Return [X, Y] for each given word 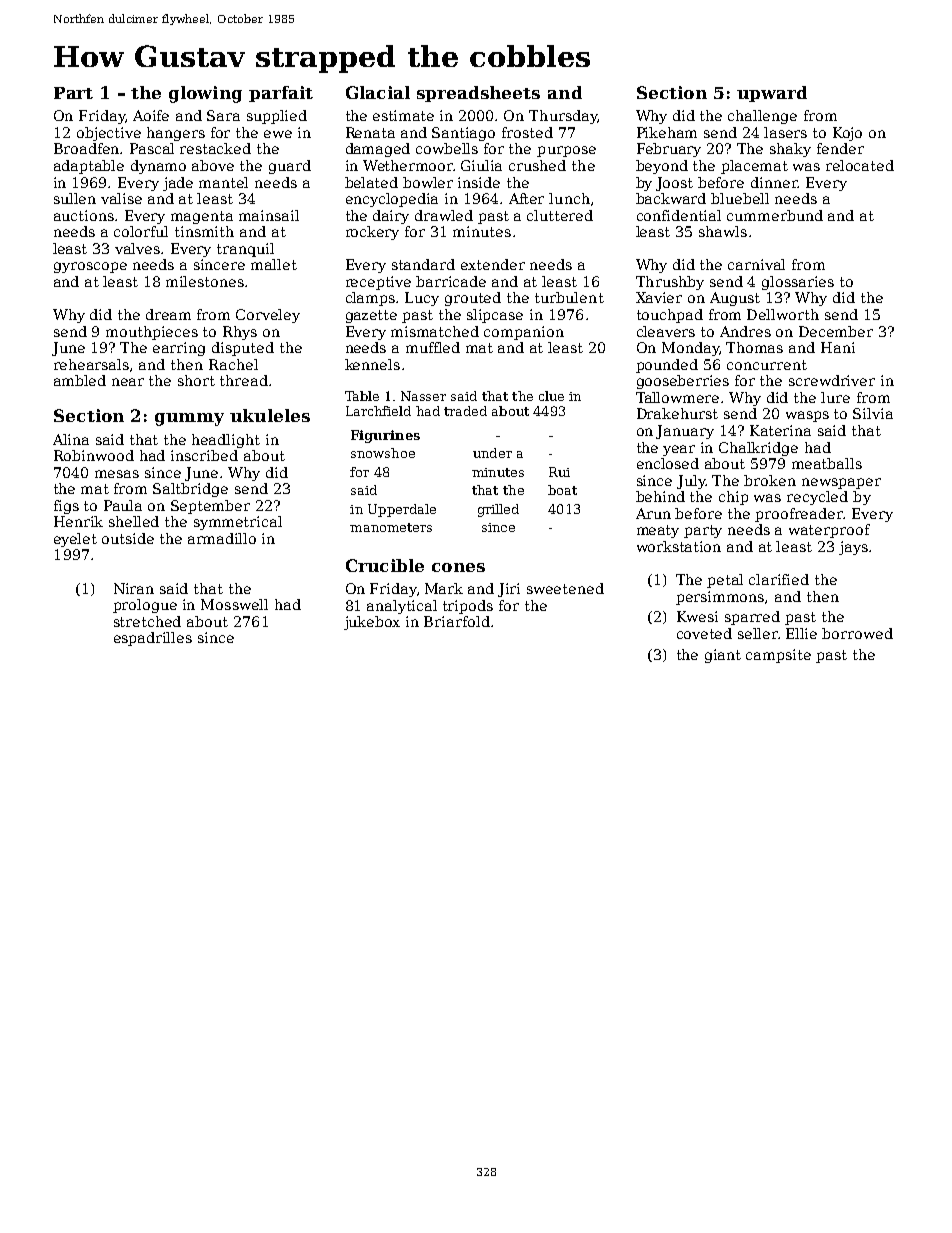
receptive [378, 283]
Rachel [233, 364]
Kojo [847, 134]
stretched [147, 621]
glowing [205, 94]
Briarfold [457, 621]
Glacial [378, 92]
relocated [860, 165]
